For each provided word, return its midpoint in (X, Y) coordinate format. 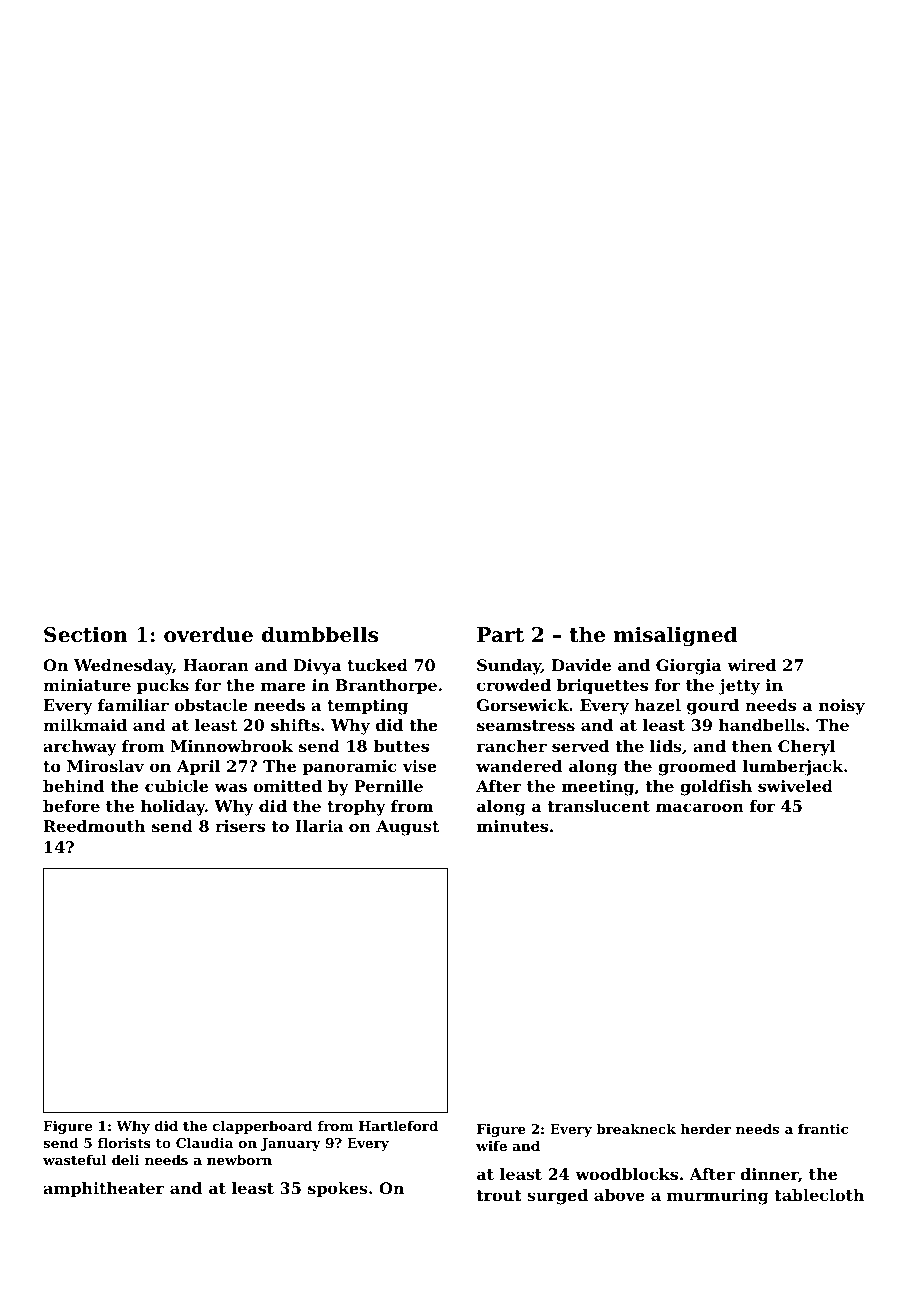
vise (419, 766)
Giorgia (689, 667)
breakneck (636, 1128)
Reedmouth (94, 826)
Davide (581, 665)
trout (499, 1195)
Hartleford (398, 1125)
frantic (823, 1128)
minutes (512, 826)
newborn (239, 1159)
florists (124, 1142)
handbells (762, 725)
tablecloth (819, 1195)
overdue (208, 634)
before (71, 806)
